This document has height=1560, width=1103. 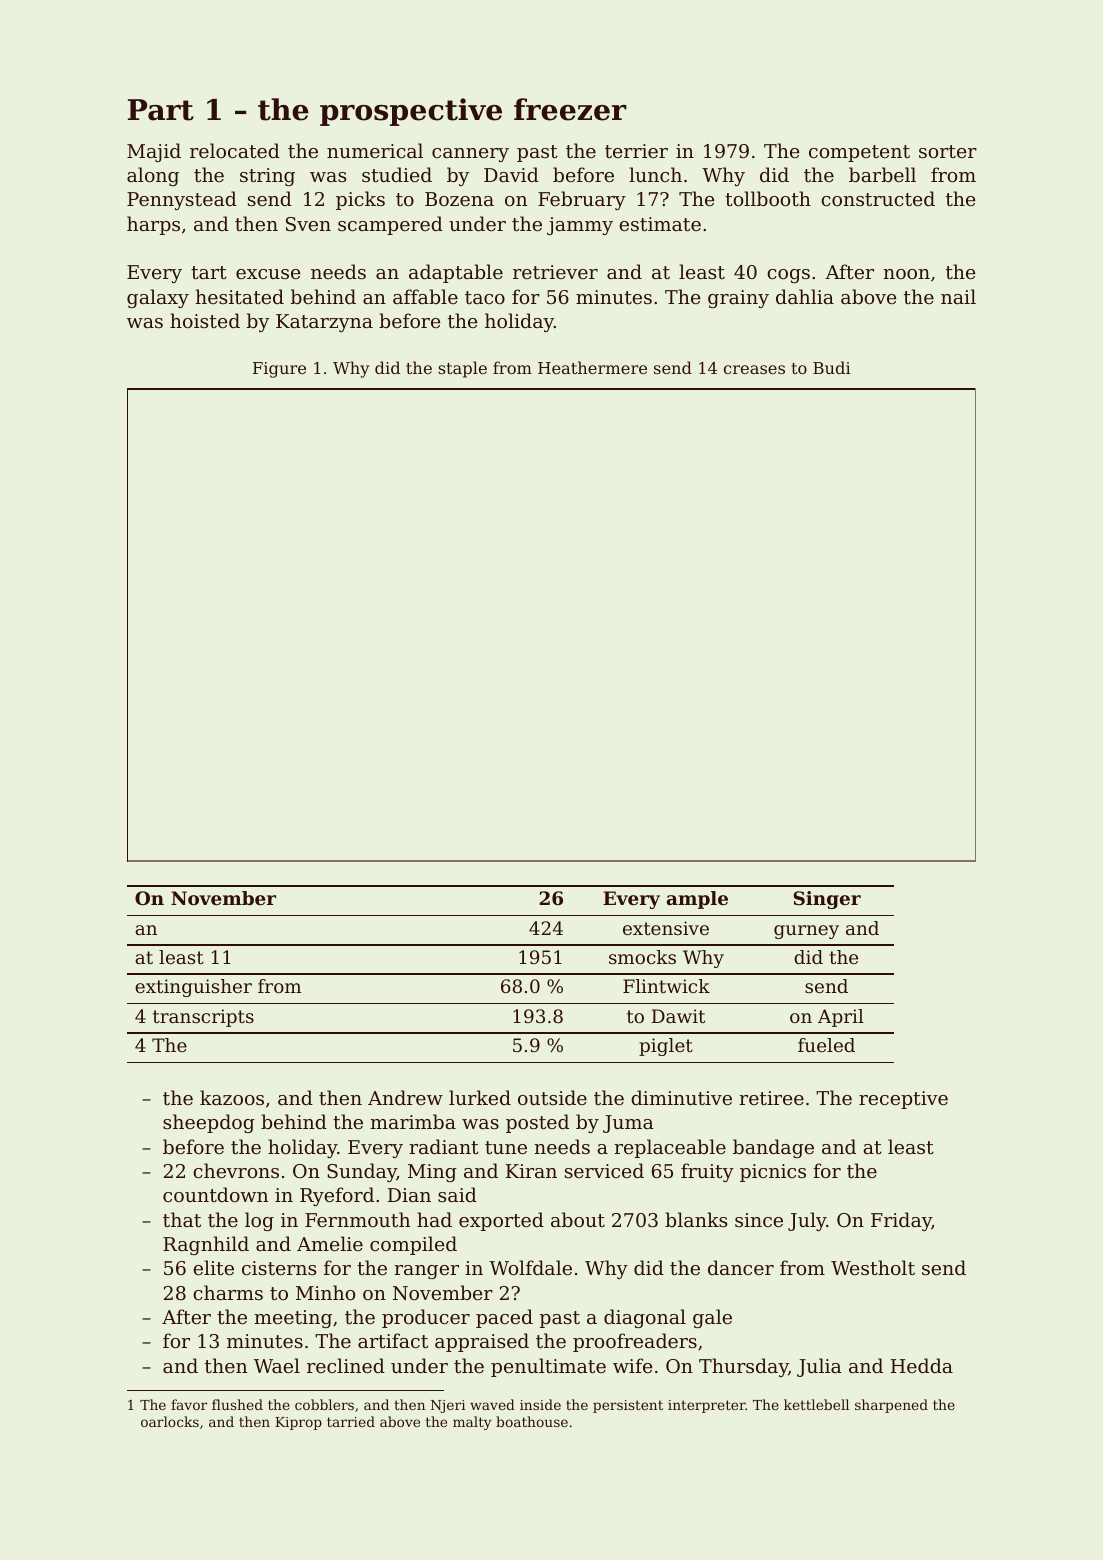 I want to click on malty, so click(x=472, y=1423).
